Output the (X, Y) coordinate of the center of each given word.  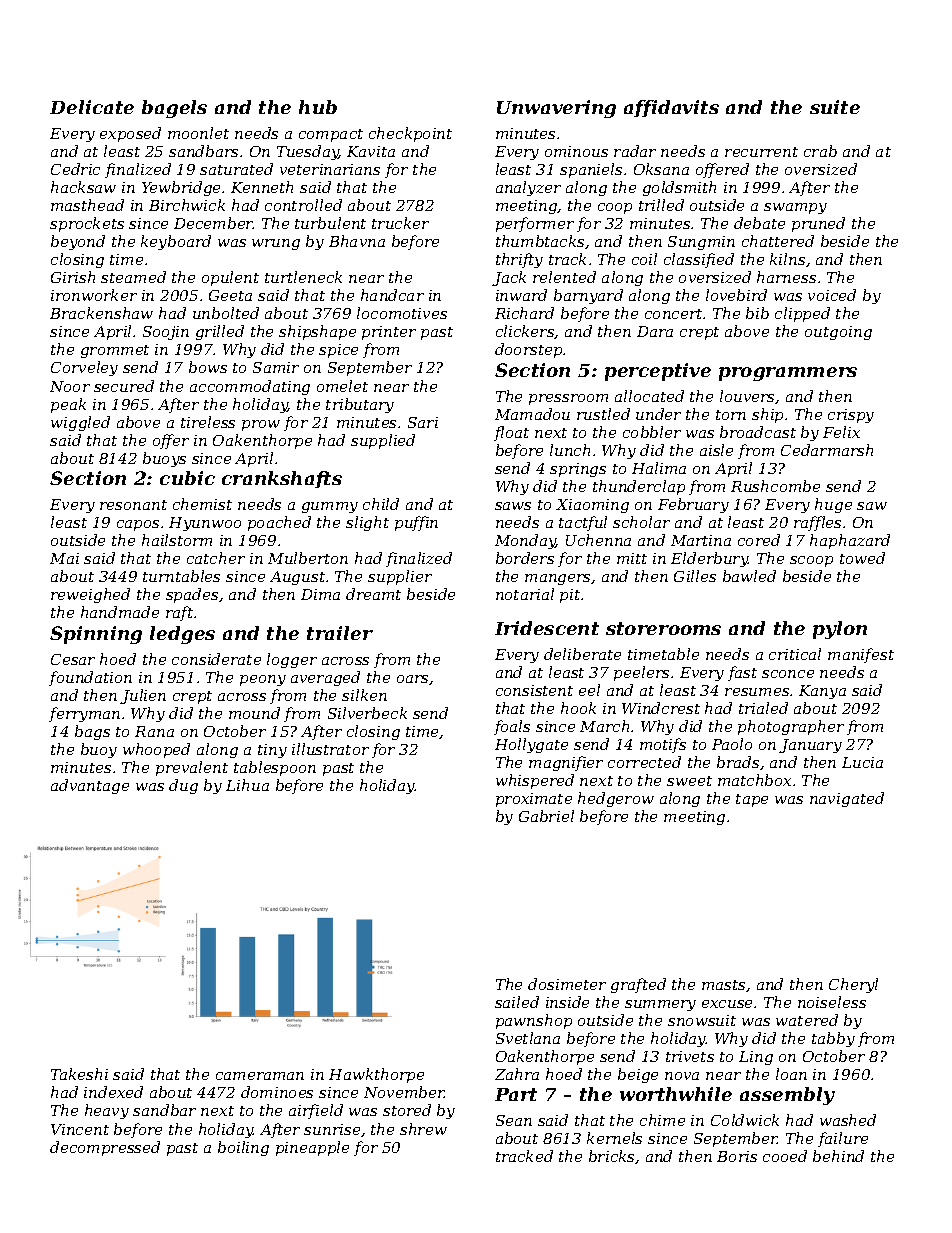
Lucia (862, 762)
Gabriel (546, 816)
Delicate (92, 107)
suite (835, 107)
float (511, 433)
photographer (791, 727)
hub (318, 107)
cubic (187, 478)
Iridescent (547, 628)
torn (731, 415)
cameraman (260, 1076)
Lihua (247, 785)
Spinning (96, 635)
